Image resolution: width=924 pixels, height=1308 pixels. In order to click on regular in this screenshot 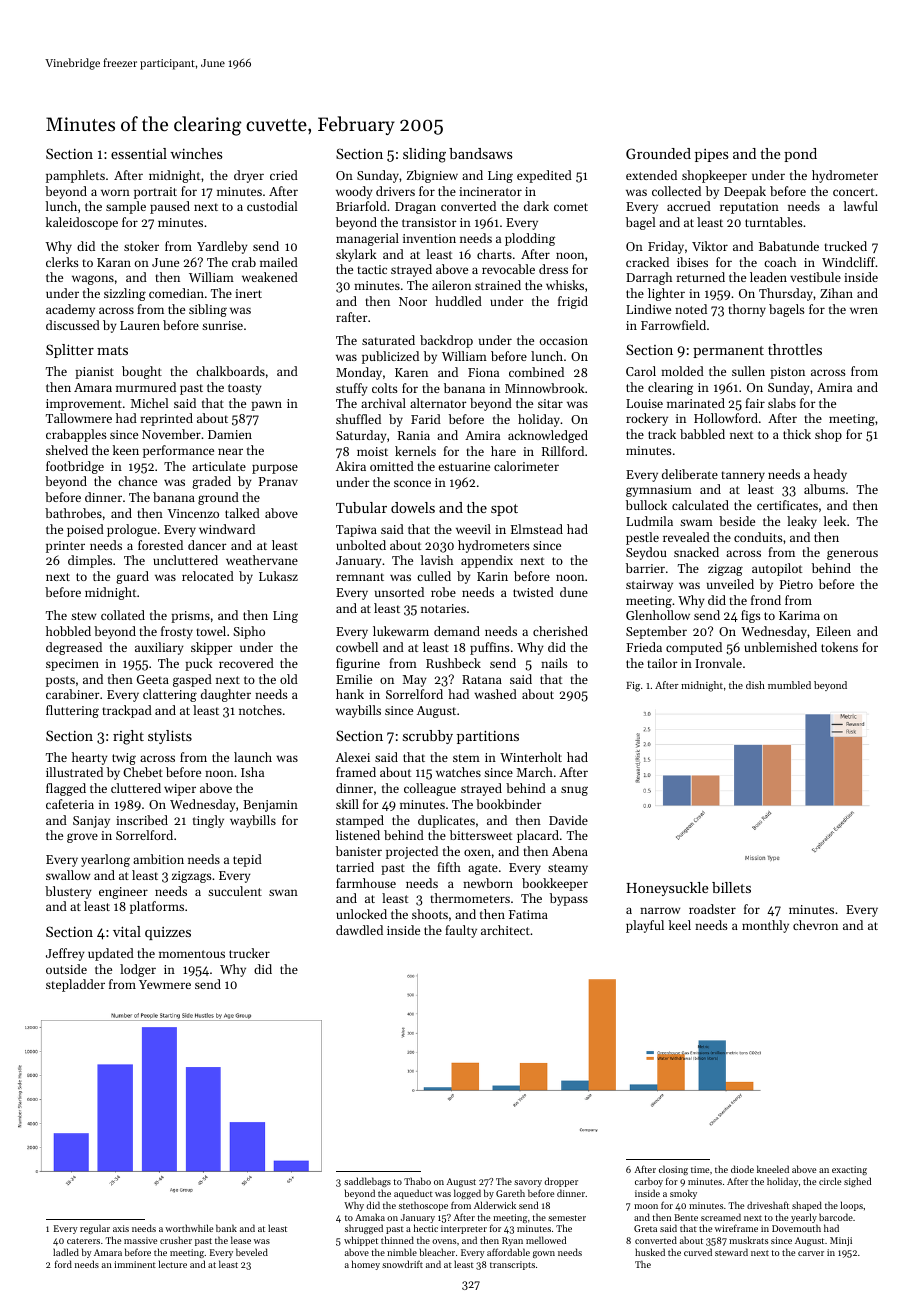, I will do `click(95, 1229)`.
